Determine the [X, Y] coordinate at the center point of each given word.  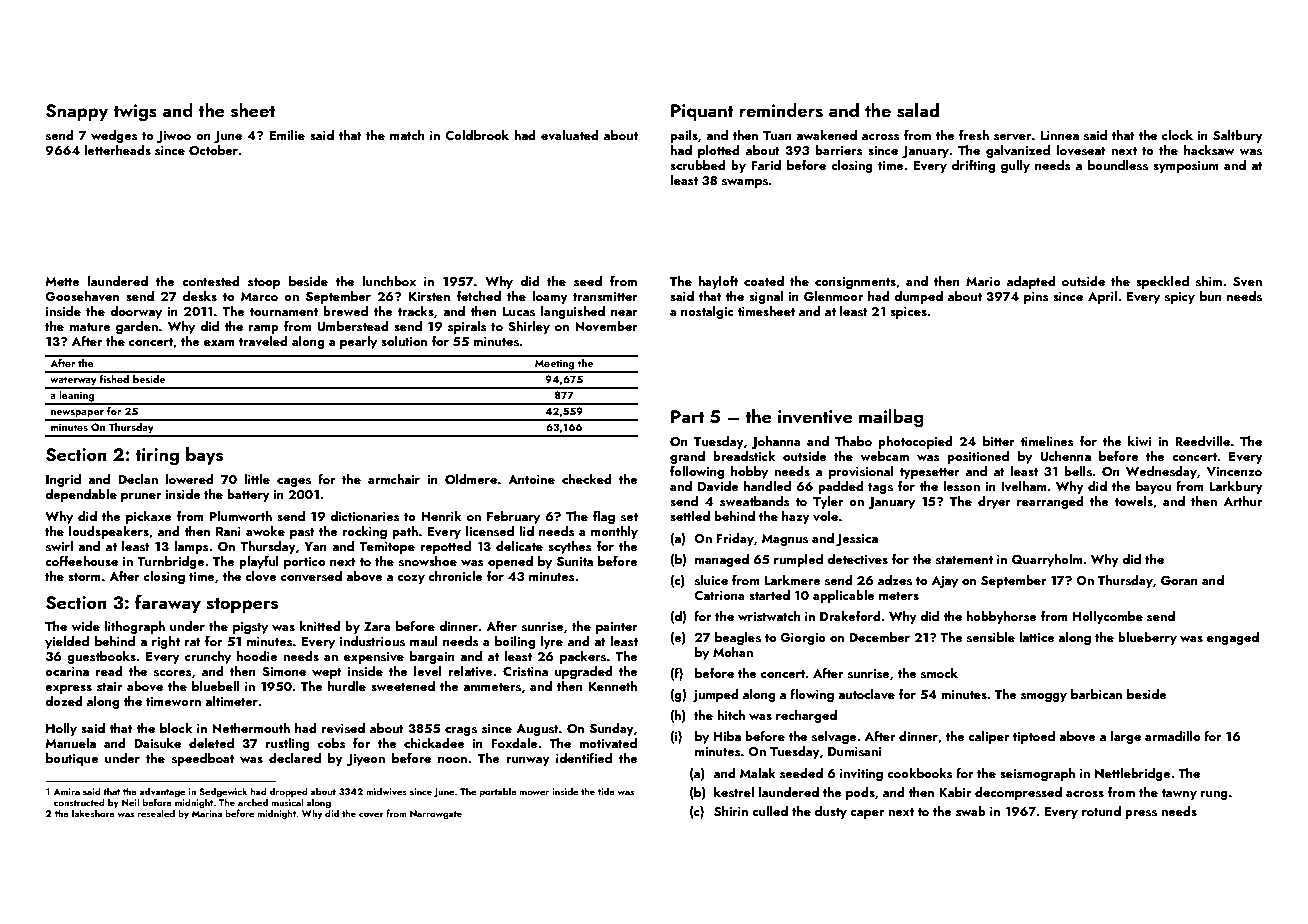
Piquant [702, 112]
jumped [716, 695]
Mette [62, 281]
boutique [72, 759]
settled [690, 516]
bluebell [215, 686]
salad [918, 110]
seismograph [1037, 774]
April [1102, 297]
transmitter [605, 296]
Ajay [945, 582]
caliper [988, 737]
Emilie [287, 135]
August [537, 730]
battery [248, 495]
